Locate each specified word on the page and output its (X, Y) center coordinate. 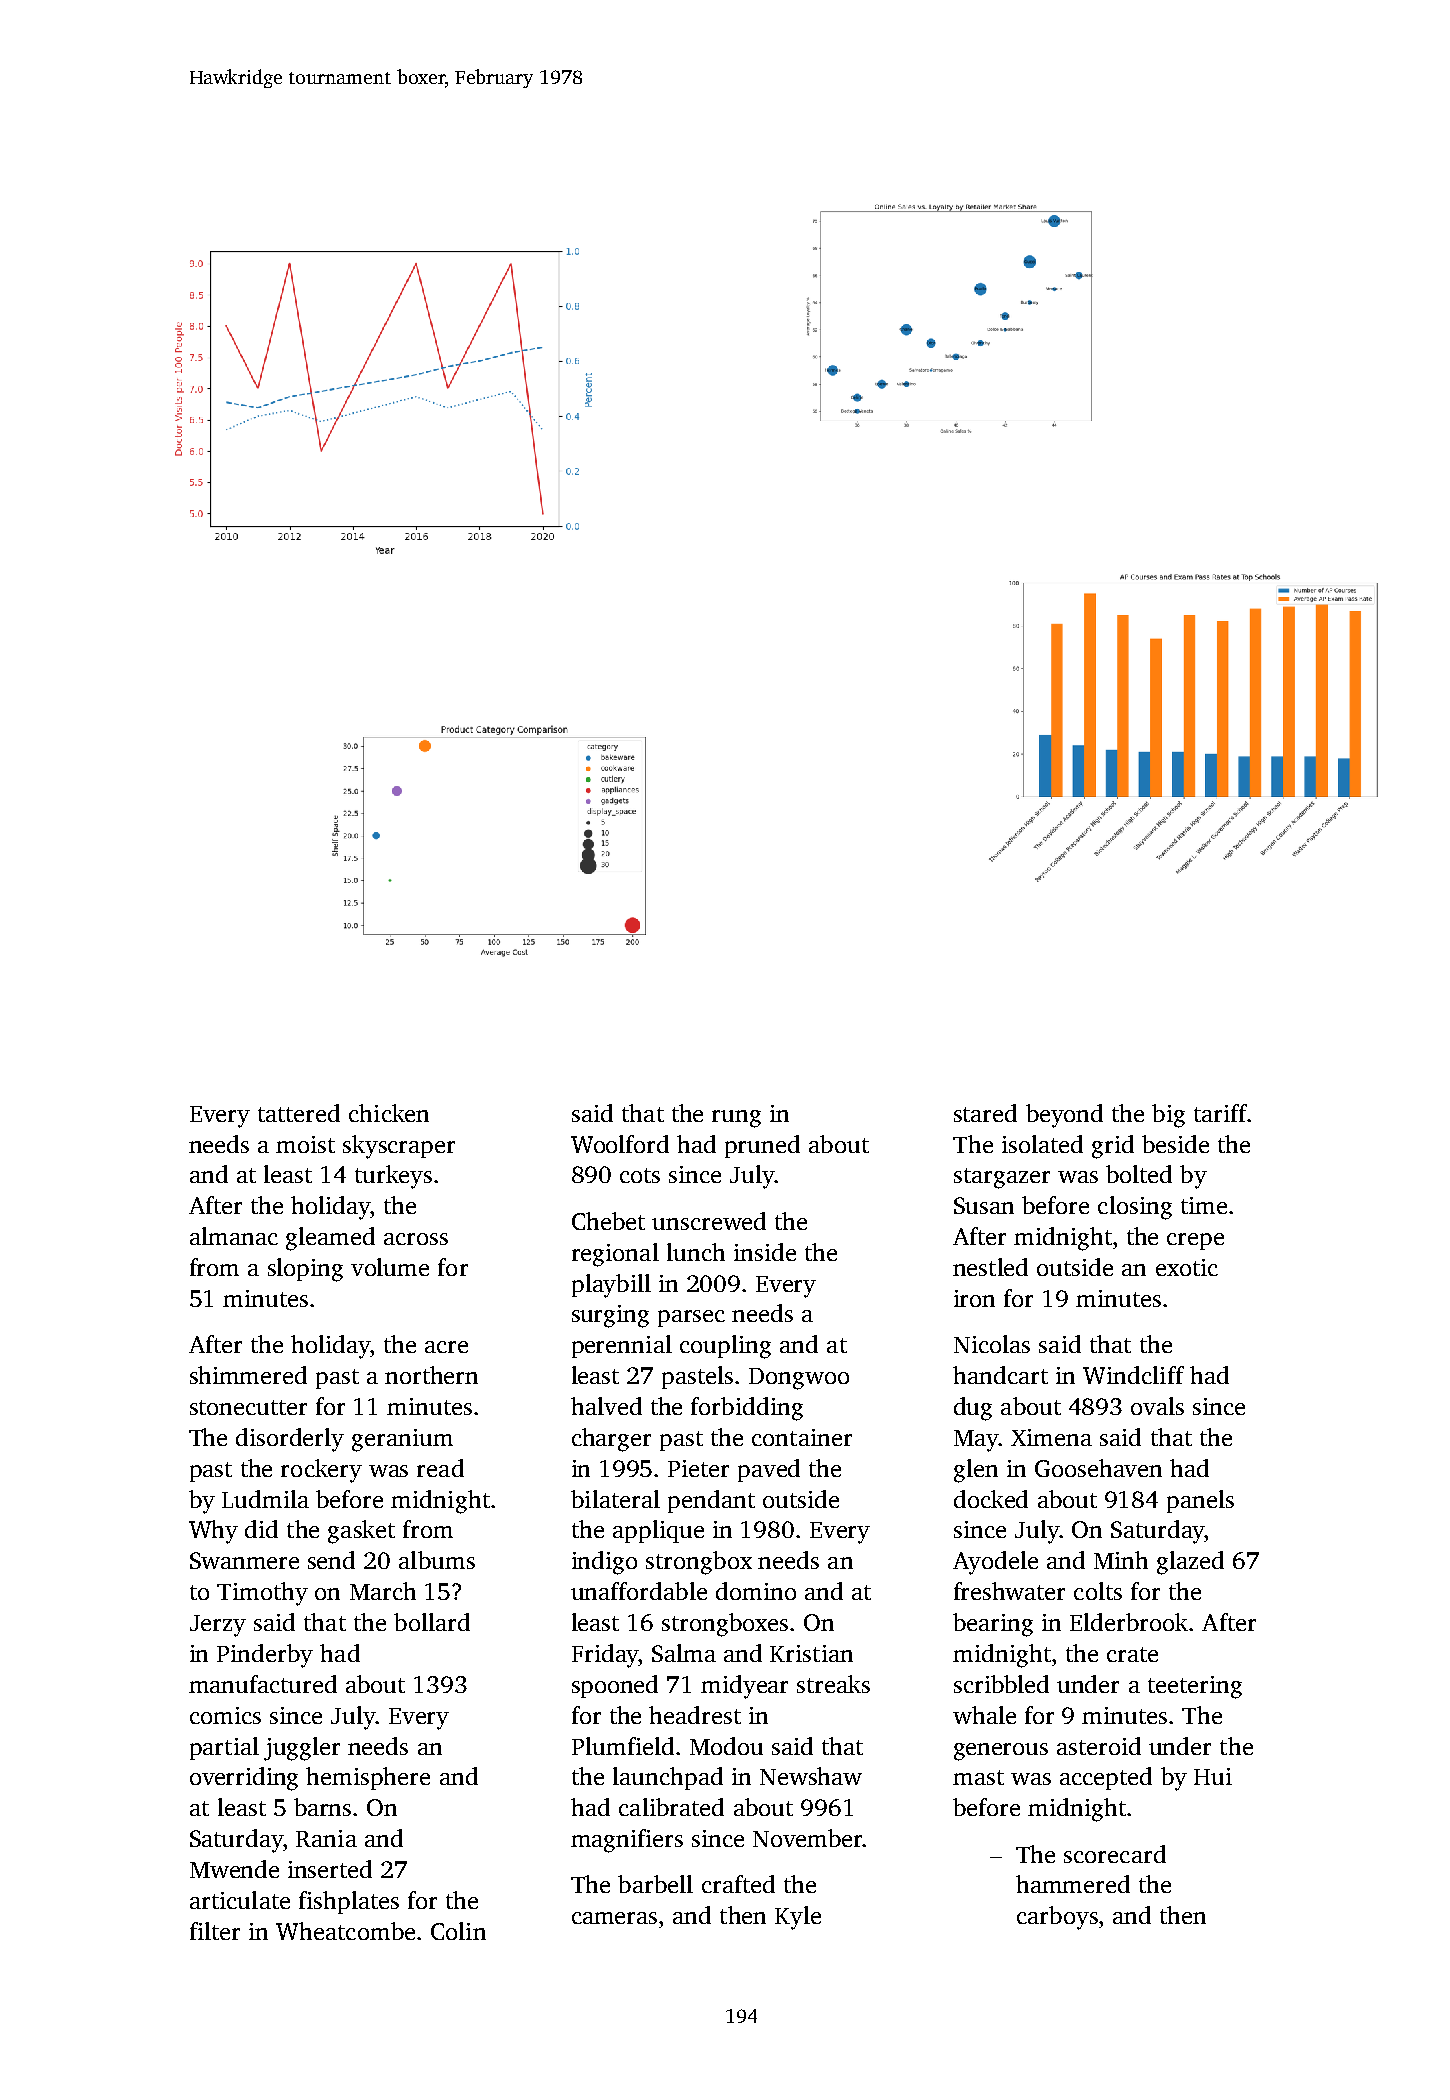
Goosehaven (1098, 1468)
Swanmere (244, 1560)
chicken (389, 1113)
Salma (684, 1653)
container (802, 1437)
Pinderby (265, 1656)
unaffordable (639, 1591)
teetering (1195, 1687)
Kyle (798, 1918)
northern (431, 1375)
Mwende (234, 1869)
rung (736, 1119)
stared (985, 1113)
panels (1200, 1501)
